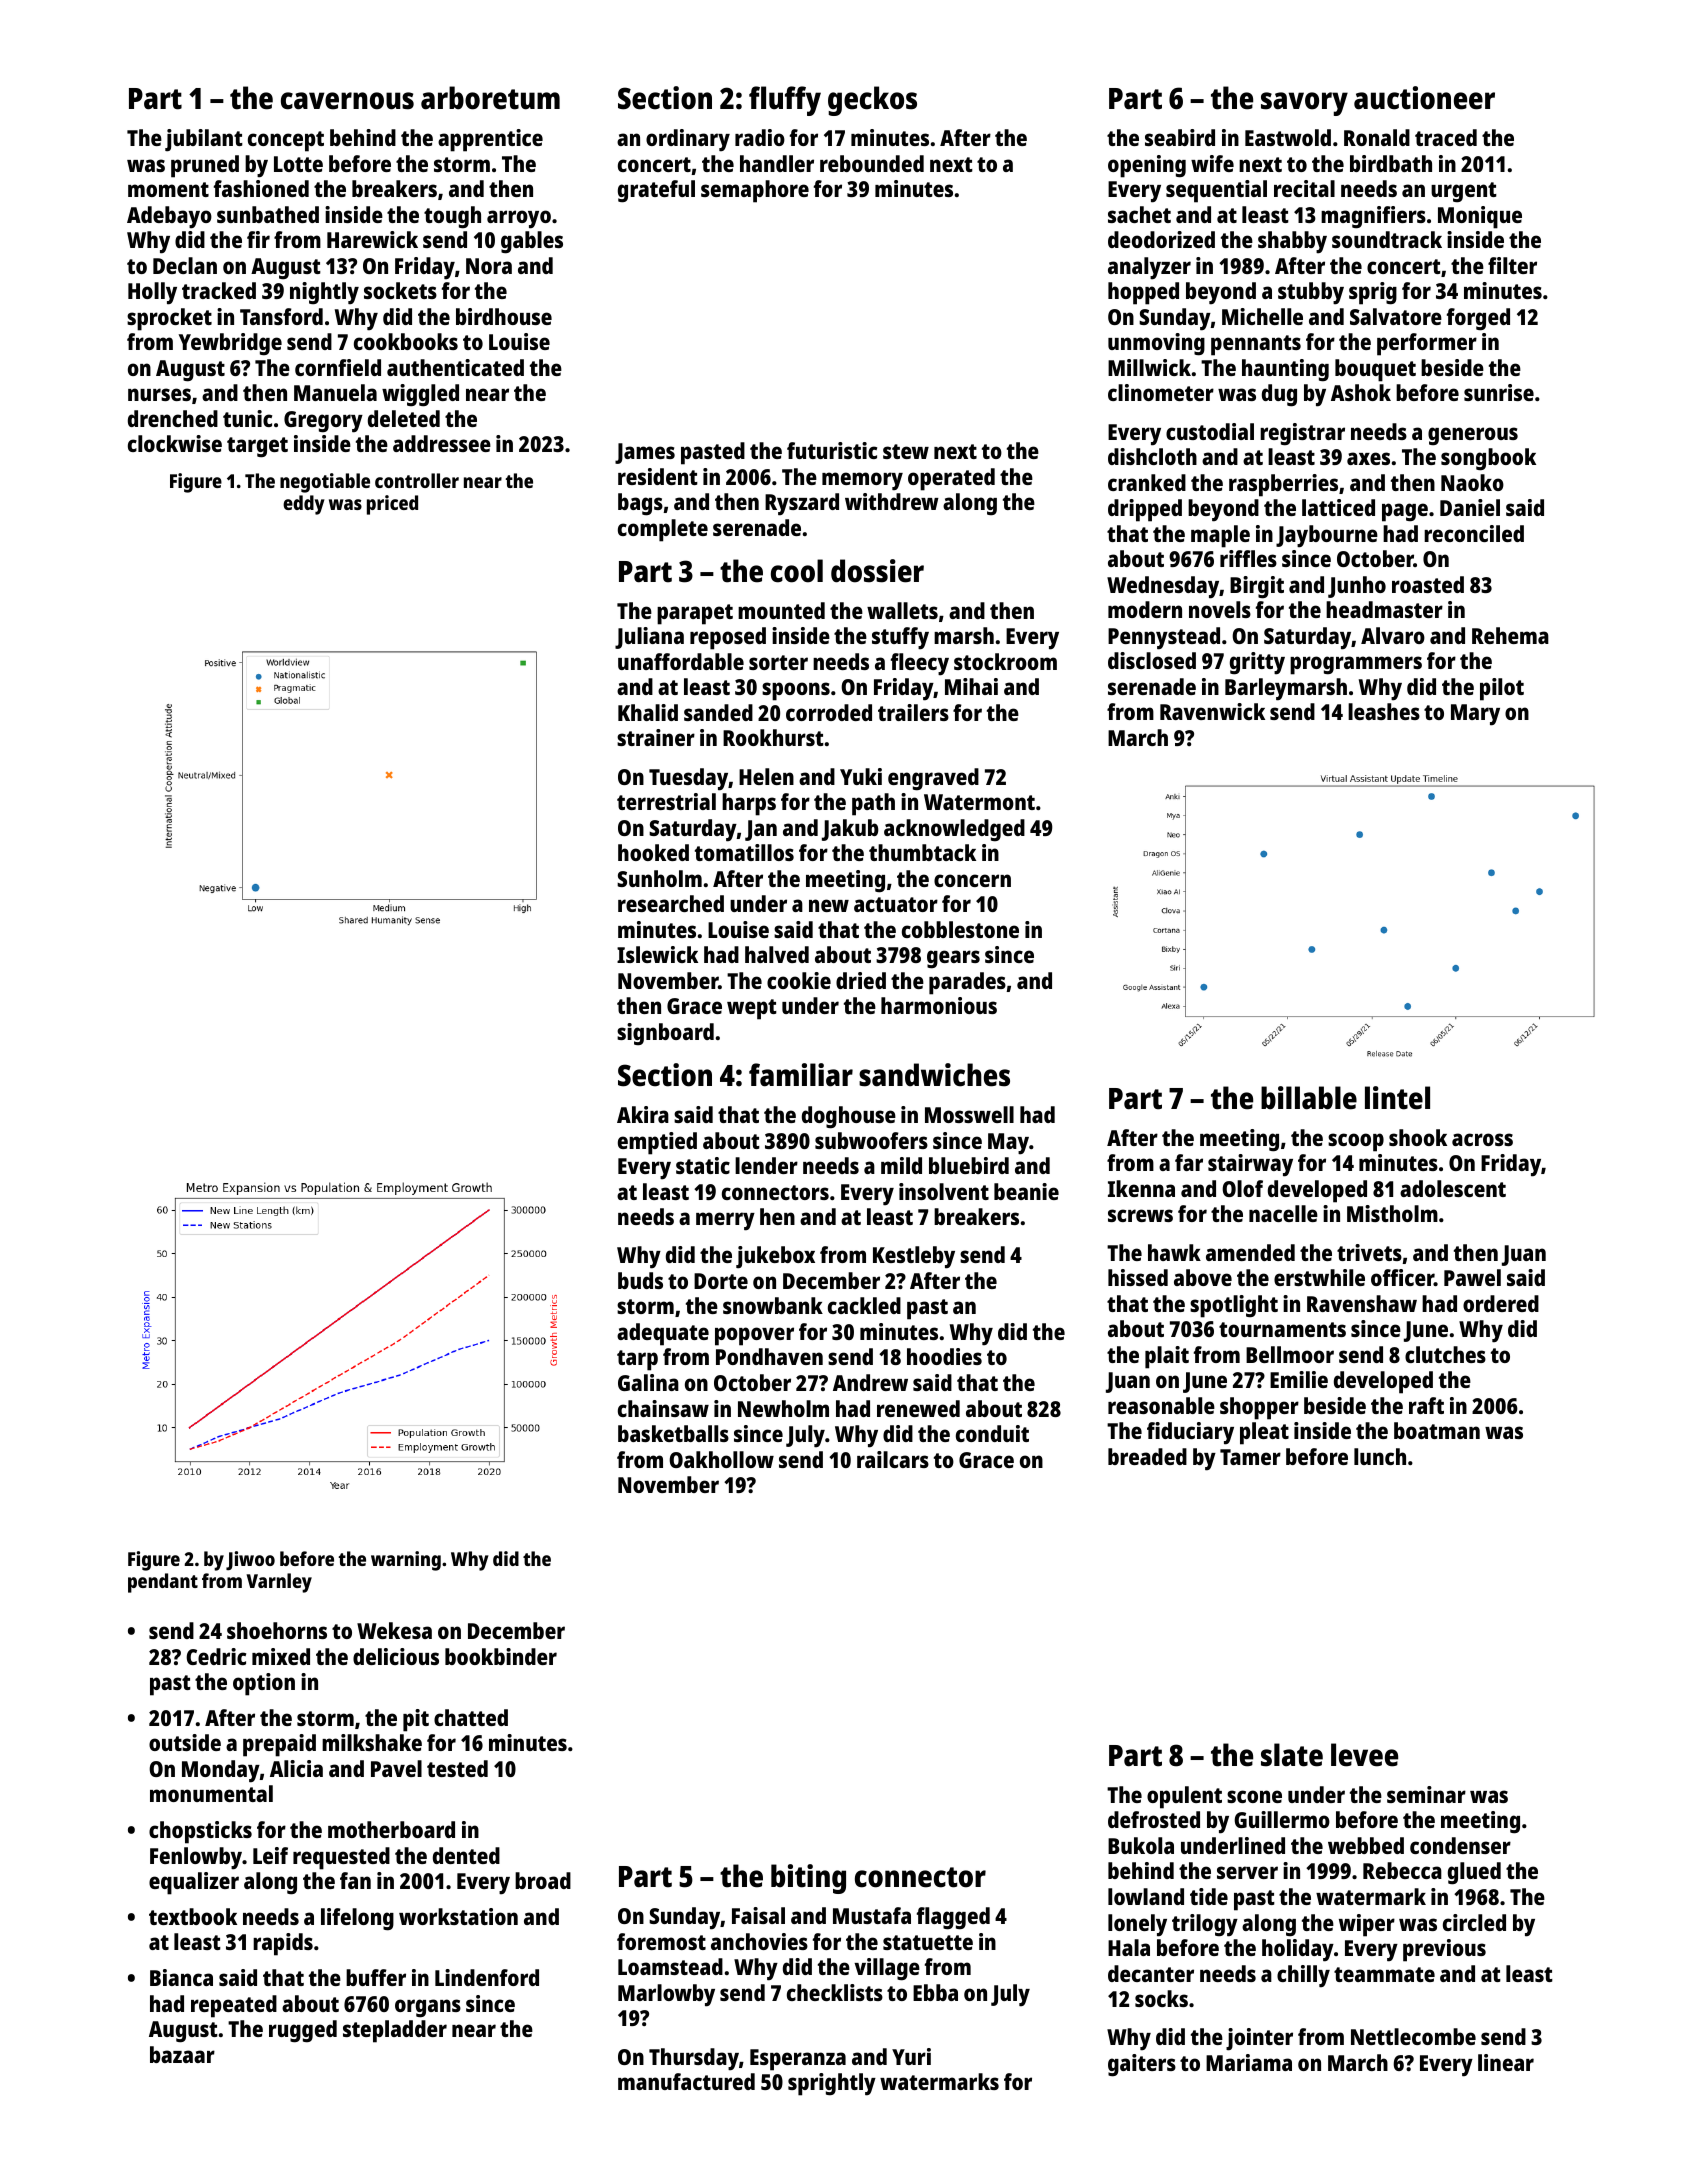 This screenshot has height=2178, width=1683. What do you see at coordinates (673, 1433) in the screenshot?
I see `basketballs` at bounding box center [673, 1433].
